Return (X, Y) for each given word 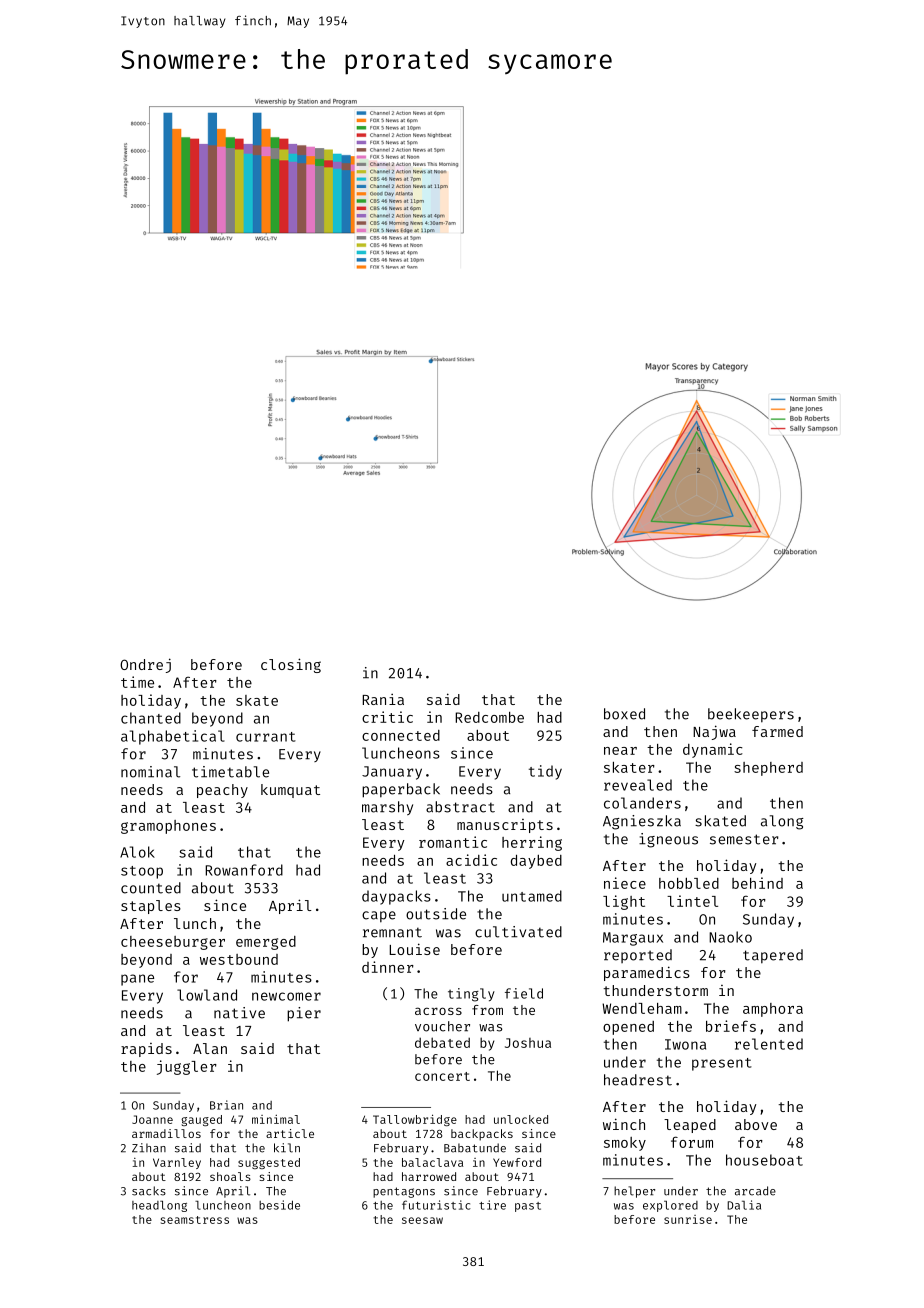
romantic (453, 842)
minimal (276, 1119)
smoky (625, 1144)
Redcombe (489, 717)
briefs (731, 1026)
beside (279, 1205)
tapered (773, 956)
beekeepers (751, 715)
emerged (266, 943)
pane (137, 980)
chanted (151, 718)
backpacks (482, 1135)
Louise (414, 949)
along (782, 822)
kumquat (290, 791)
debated (442, 1042)
